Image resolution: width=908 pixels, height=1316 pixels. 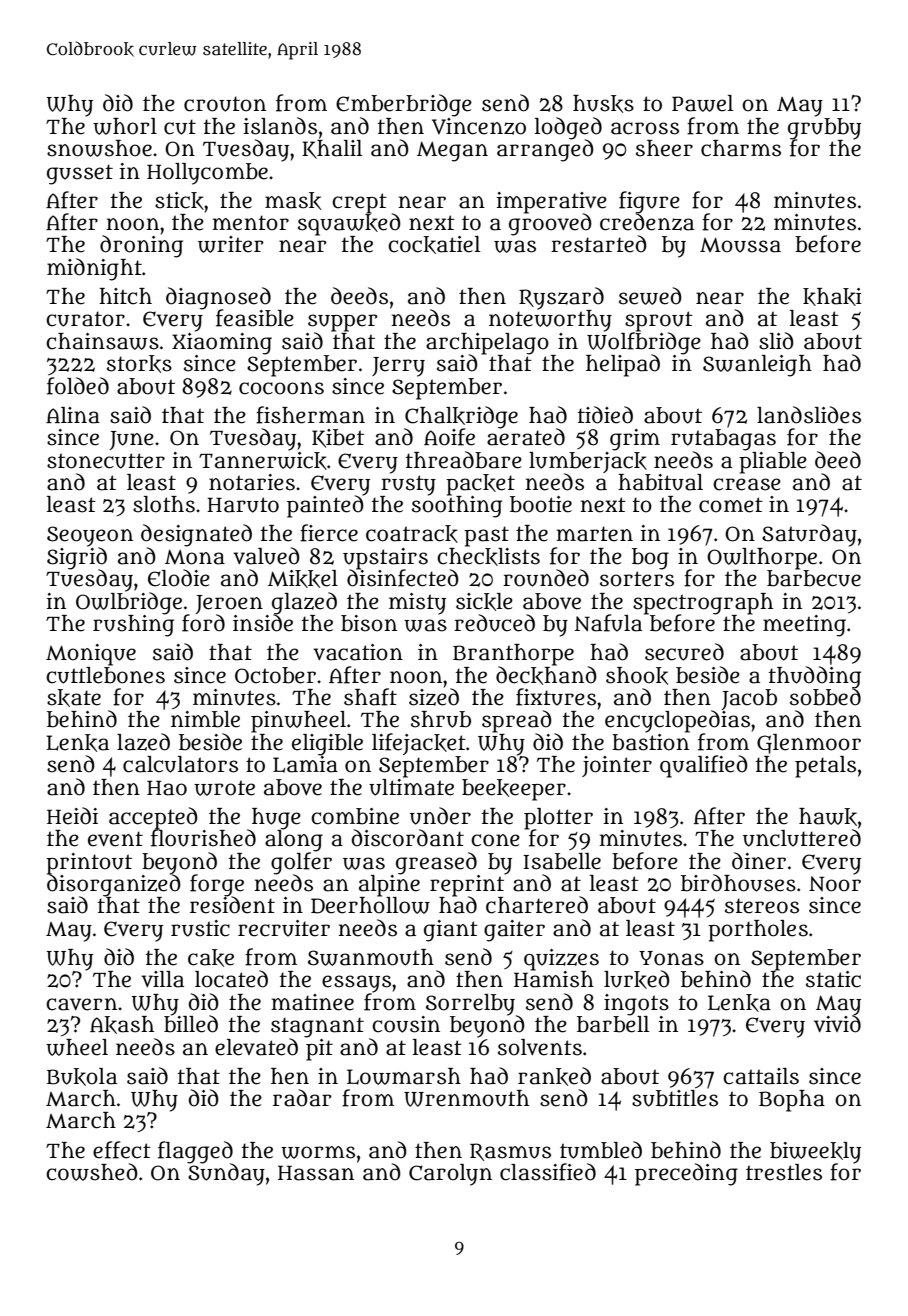 I want to click on hawk, so click(x=828, y=817).
